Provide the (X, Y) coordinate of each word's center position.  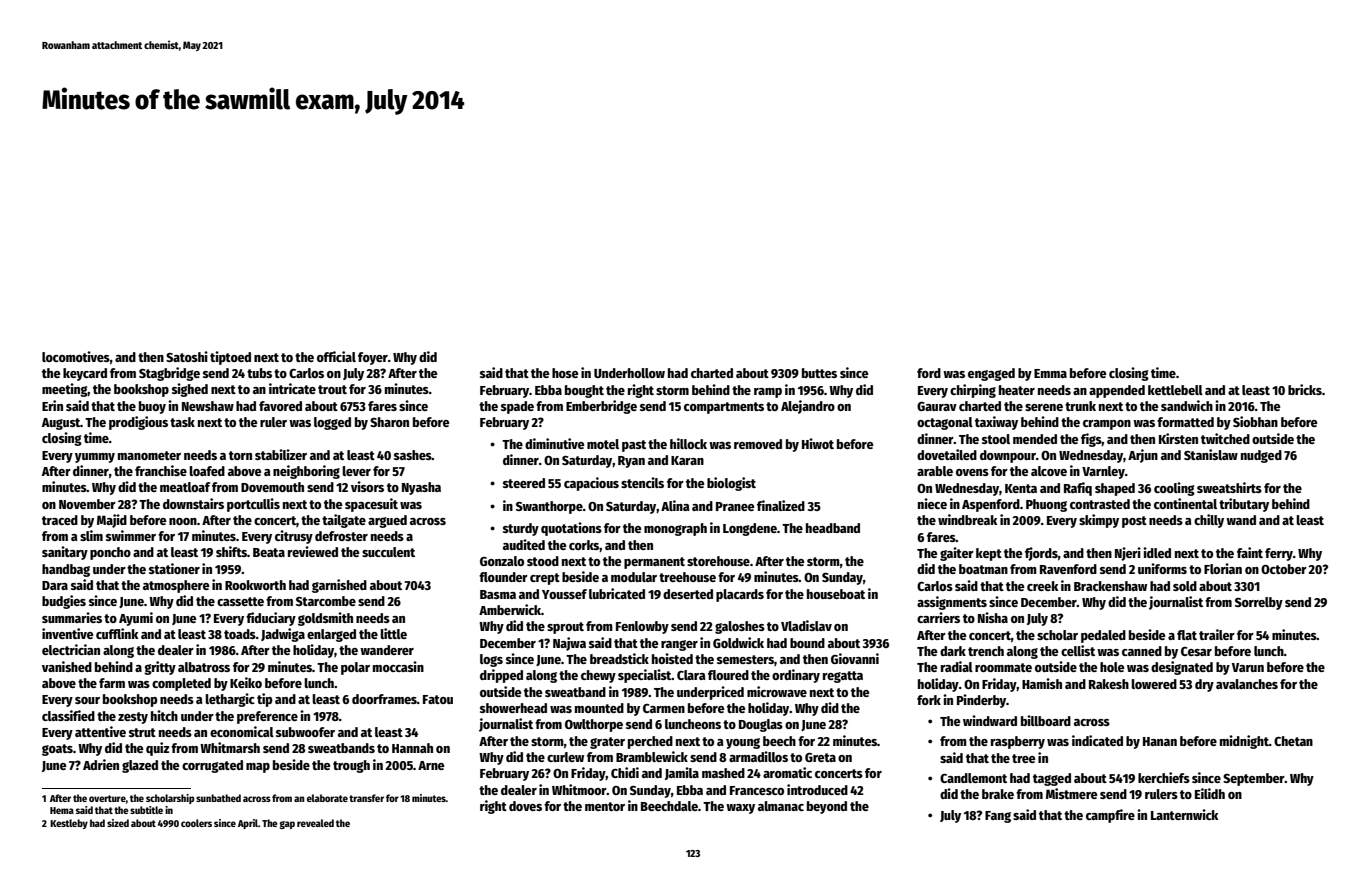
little (393, 633)
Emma (1050, 373)
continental (1185, 503)
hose (565, 373)
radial (957, 666)
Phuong (1046, 505)
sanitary (65, 553)
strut (142, 732)
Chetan (1293, 741)
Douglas (761, 725)
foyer (373, 358)
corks (584, 546)
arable (935, 471)
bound (807, 643)
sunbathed (218, 798)
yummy (95, 458)
